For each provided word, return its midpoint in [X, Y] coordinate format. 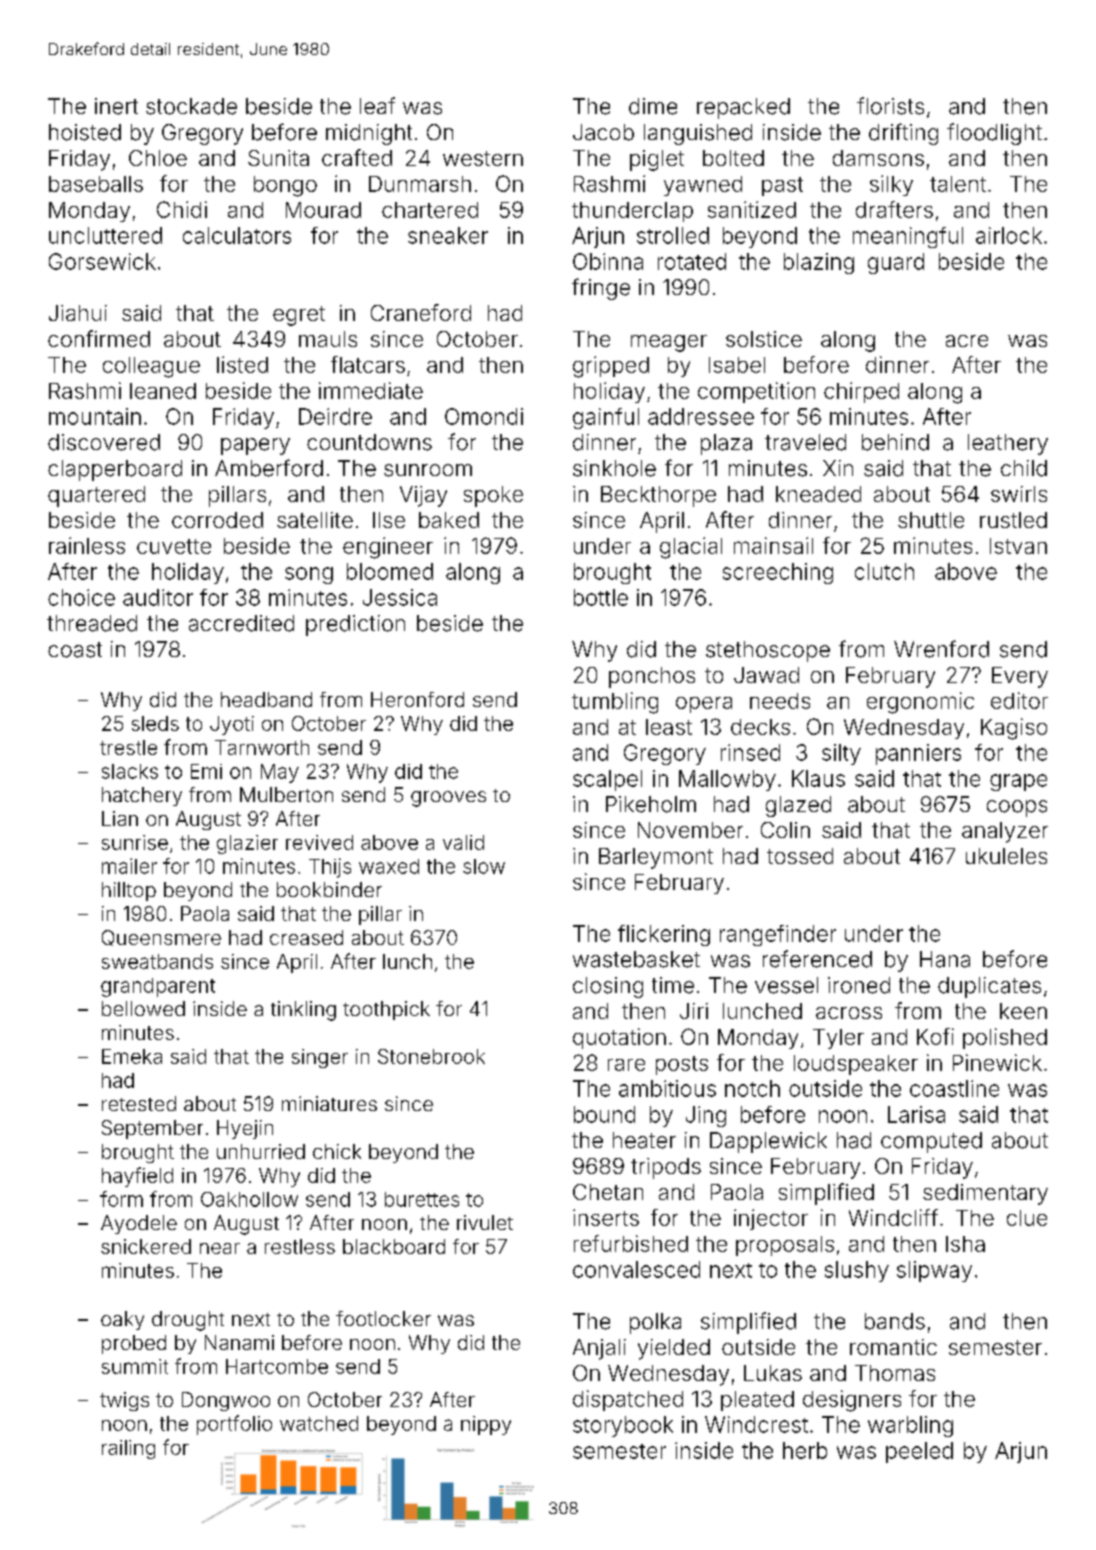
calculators [237, 235]
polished [1005, 1038]
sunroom [428, 470]
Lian [120, 818]
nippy [486, 1425]
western [483, 158]
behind [895, 442]
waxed [389, 866]
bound [604, 1114]
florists [890, 106]
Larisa [916, 1114]
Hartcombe [277, 1366]
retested [139, 1103]
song [309, 575]
